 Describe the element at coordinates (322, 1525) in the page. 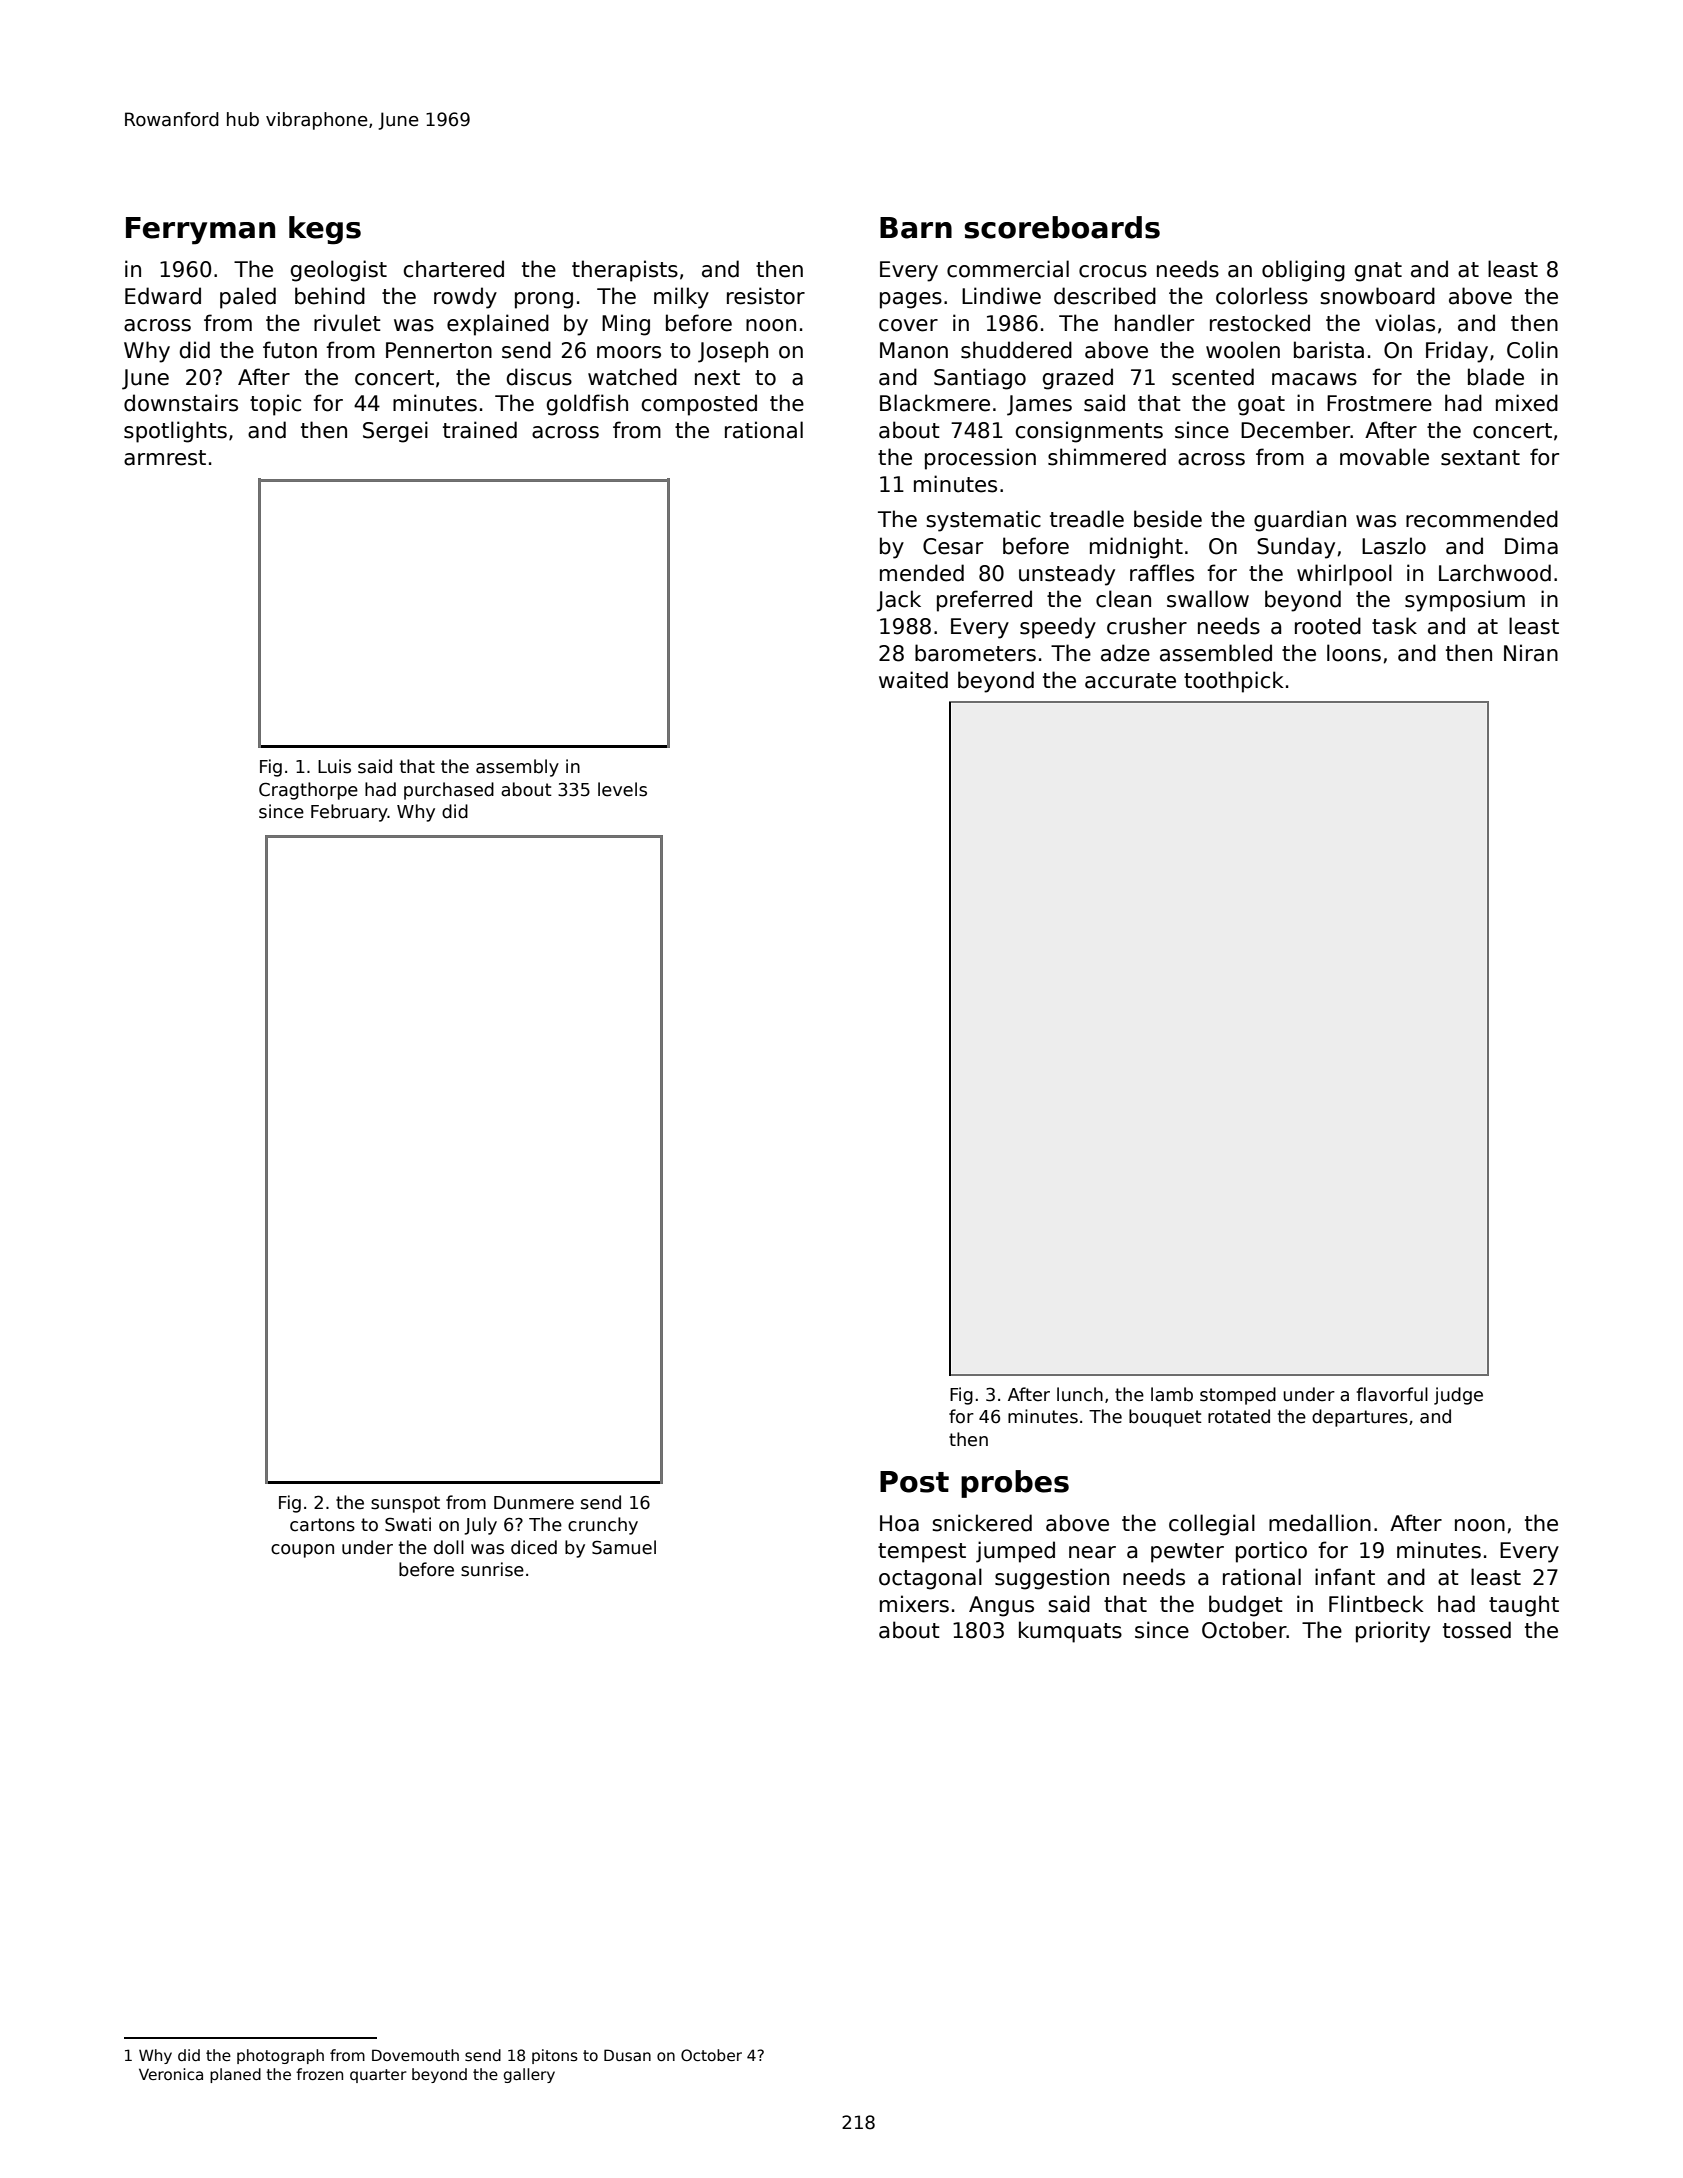

I see `cartons` at that location.
